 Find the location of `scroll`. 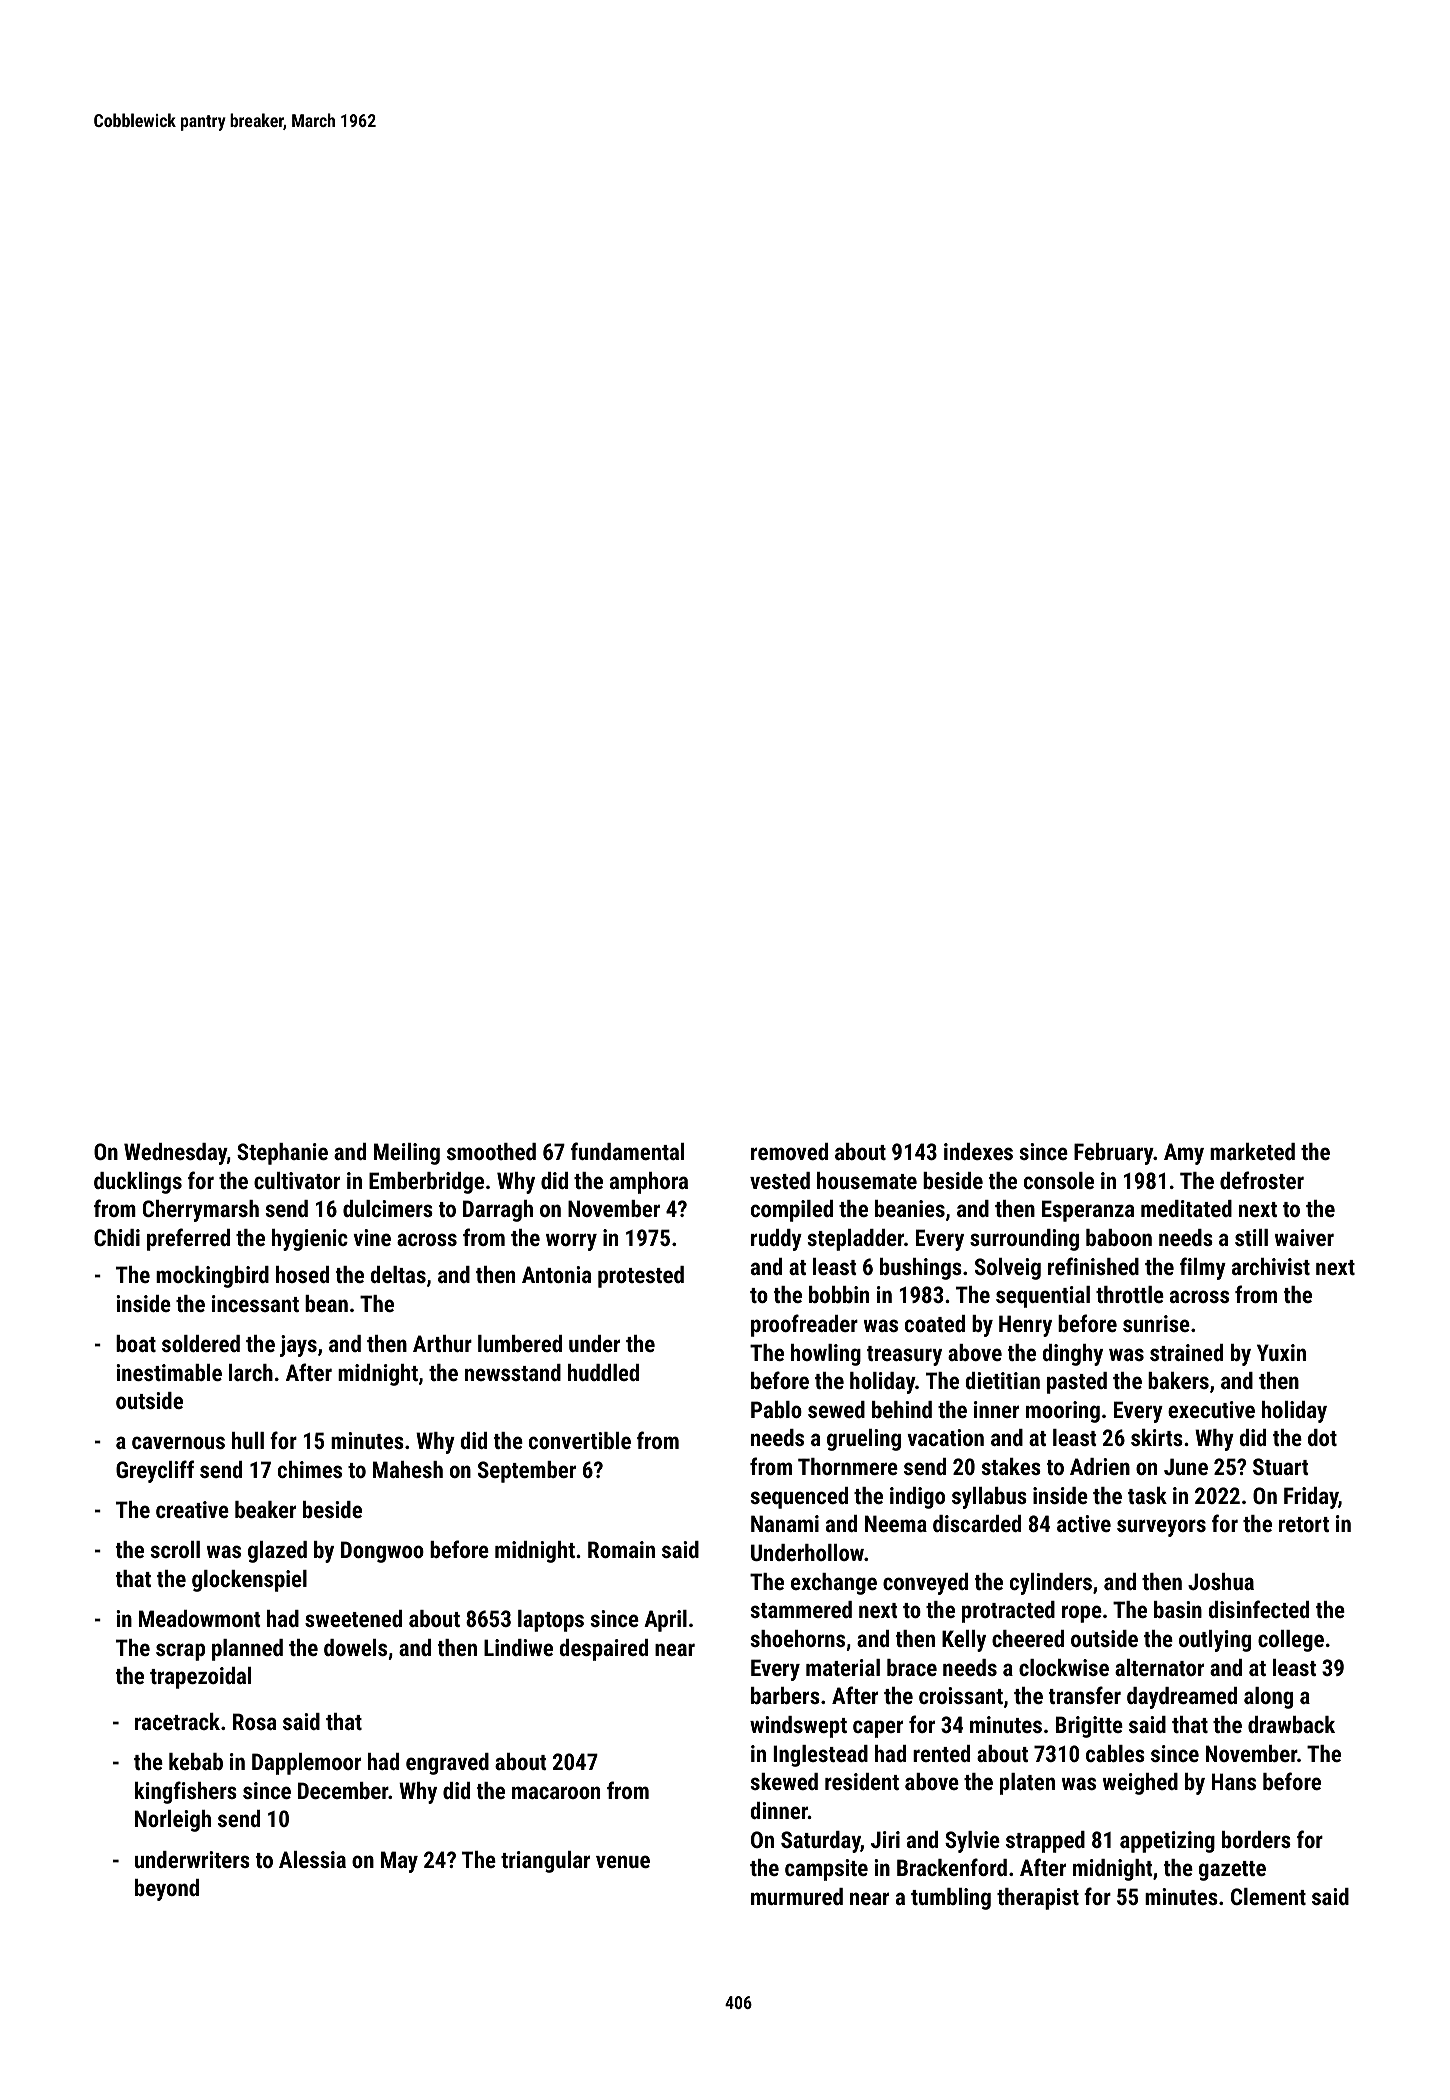

scroll is located at coordinates (175, 1549).
